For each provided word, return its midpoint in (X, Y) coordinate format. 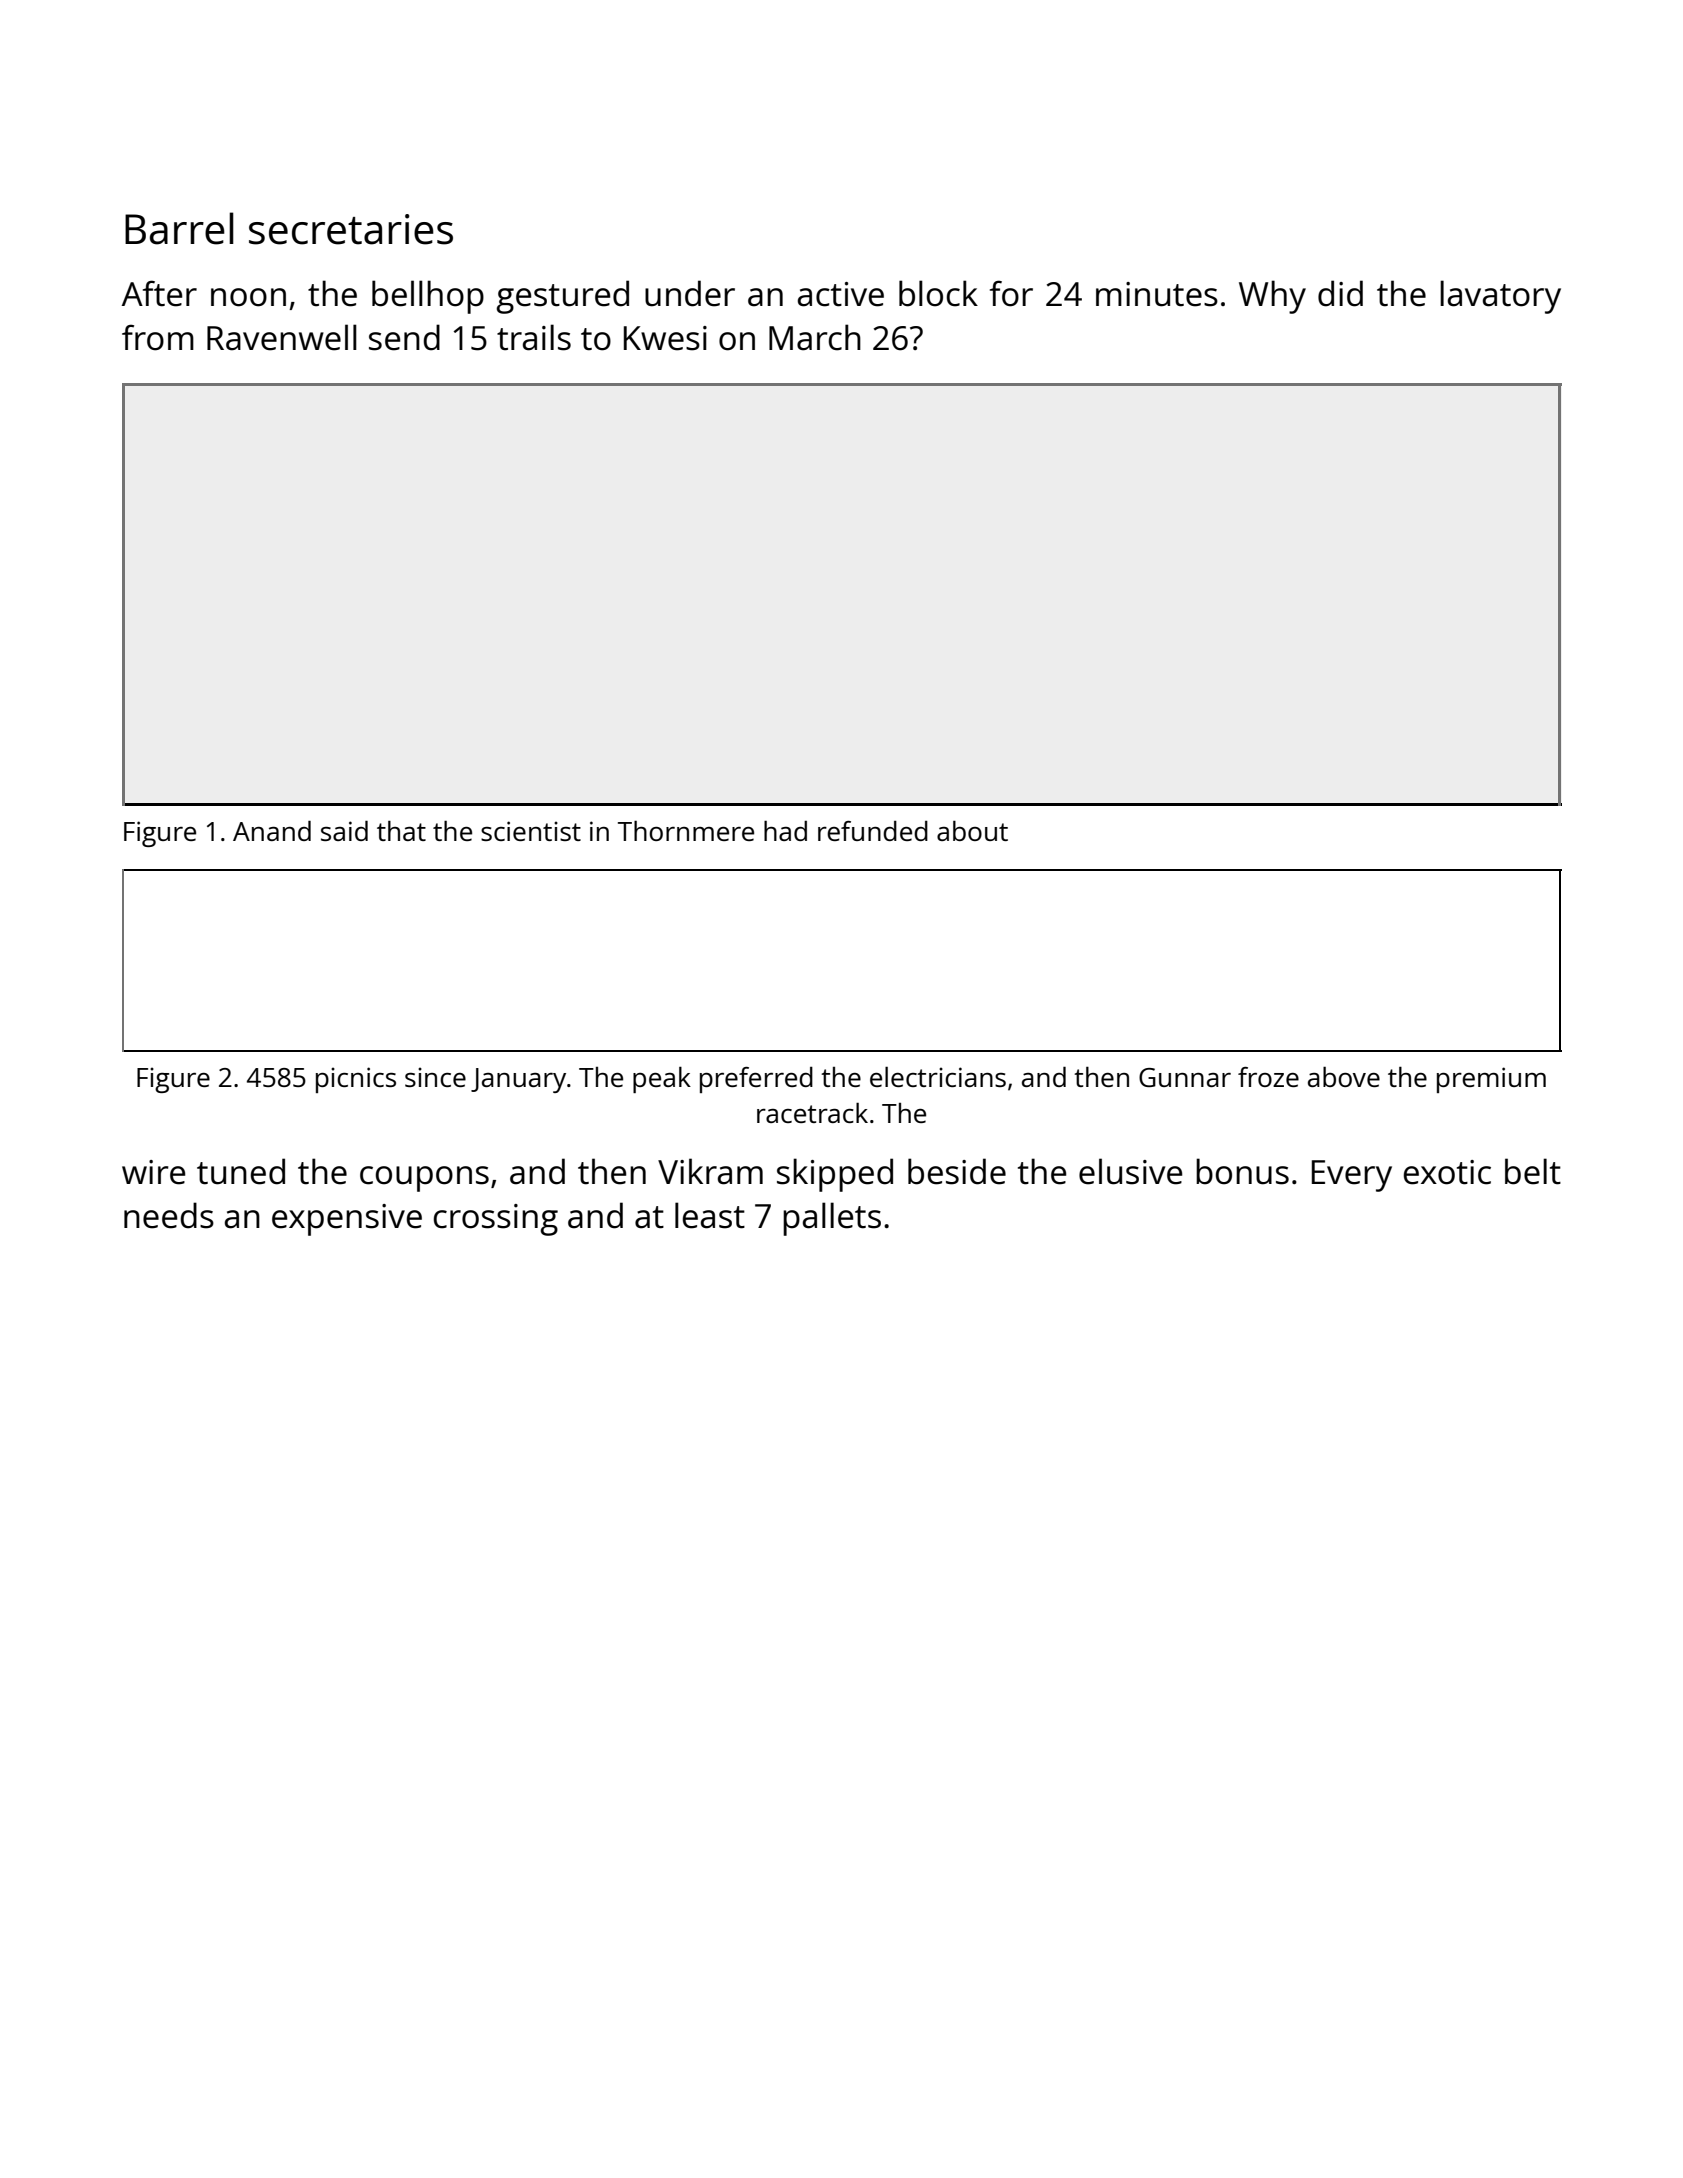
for (1011, 293)
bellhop (428, 297)
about (972, 831)
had (785, 831)
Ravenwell (282, 337)
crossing (496, 1220)
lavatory (1500, 297)
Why (1272, 297)
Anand (272, 831)
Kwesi (665, 338)
